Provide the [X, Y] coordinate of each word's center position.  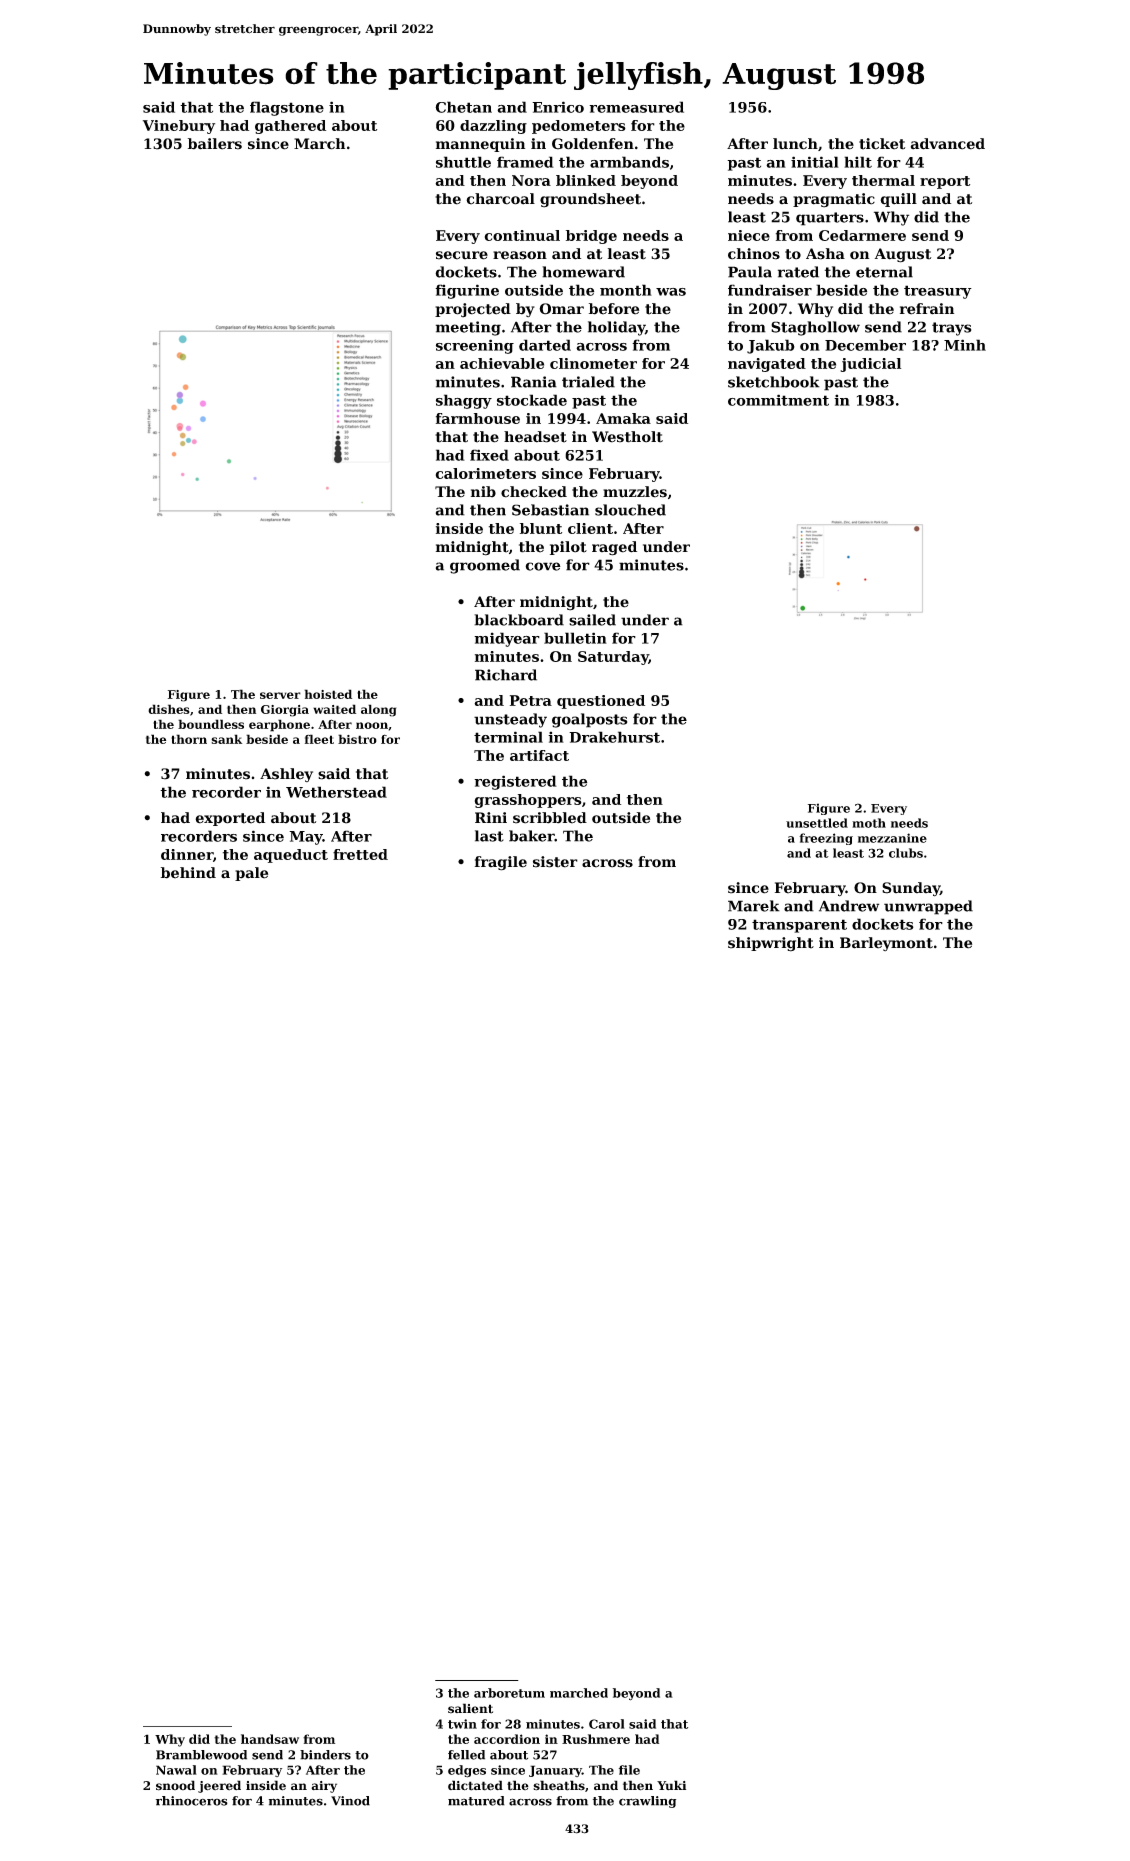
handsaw [270, 1739]
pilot [568, 548]
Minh [965, 345]
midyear [507, 639]
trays [951, 329]
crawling [647, 1802]
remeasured [636, 107]
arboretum [509, 1693]
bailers [215, 144]
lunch [795, 144]
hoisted [328, 694]
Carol [607, 1724]
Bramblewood [201, 1755]
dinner [187, 854]
